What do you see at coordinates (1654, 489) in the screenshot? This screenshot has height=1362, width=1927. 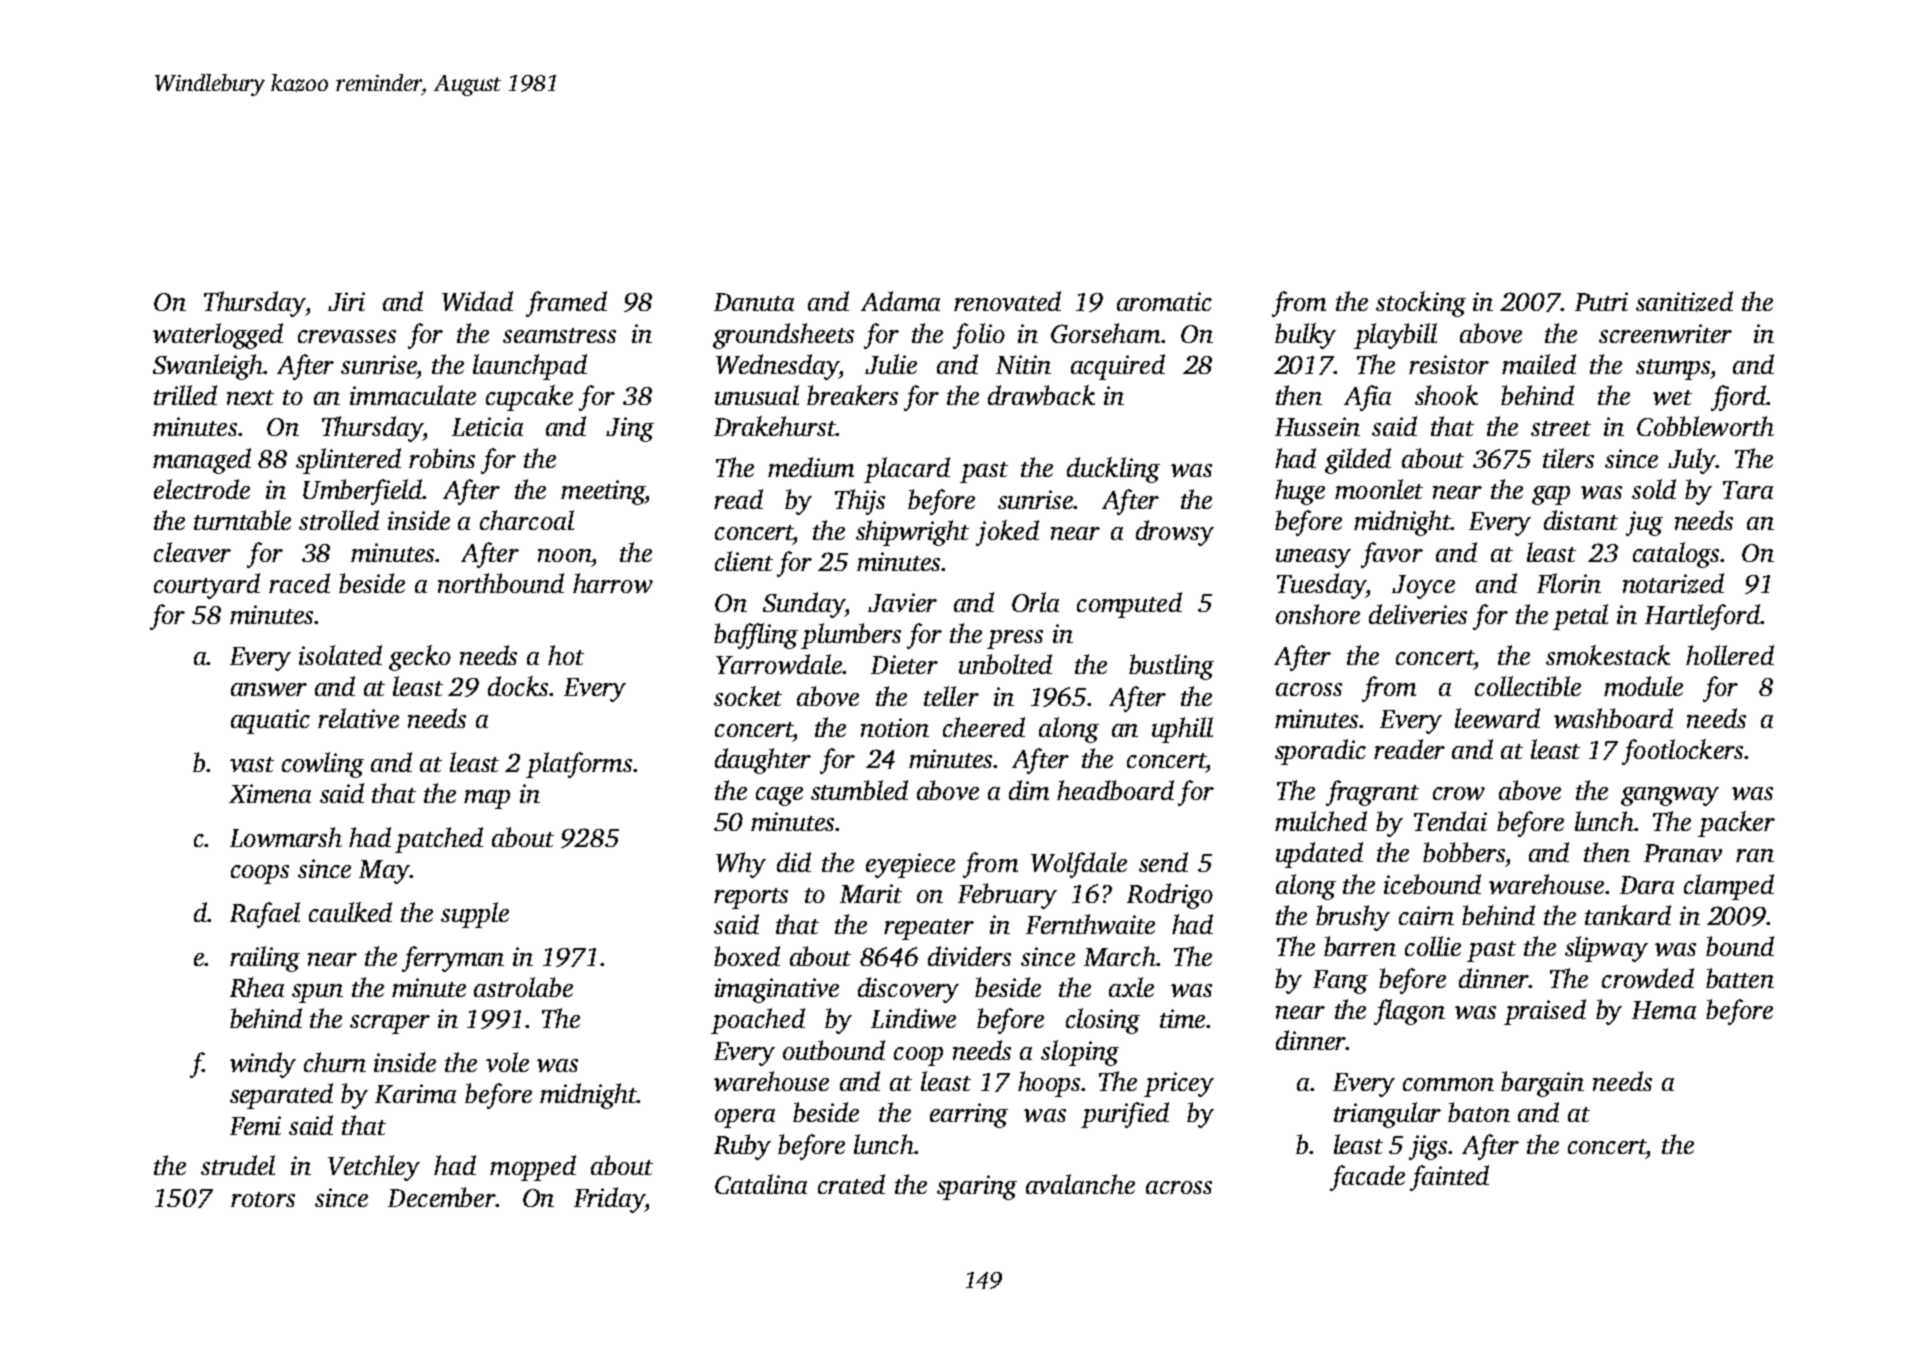 I see `sold` at bounding box center [1654, 489].
